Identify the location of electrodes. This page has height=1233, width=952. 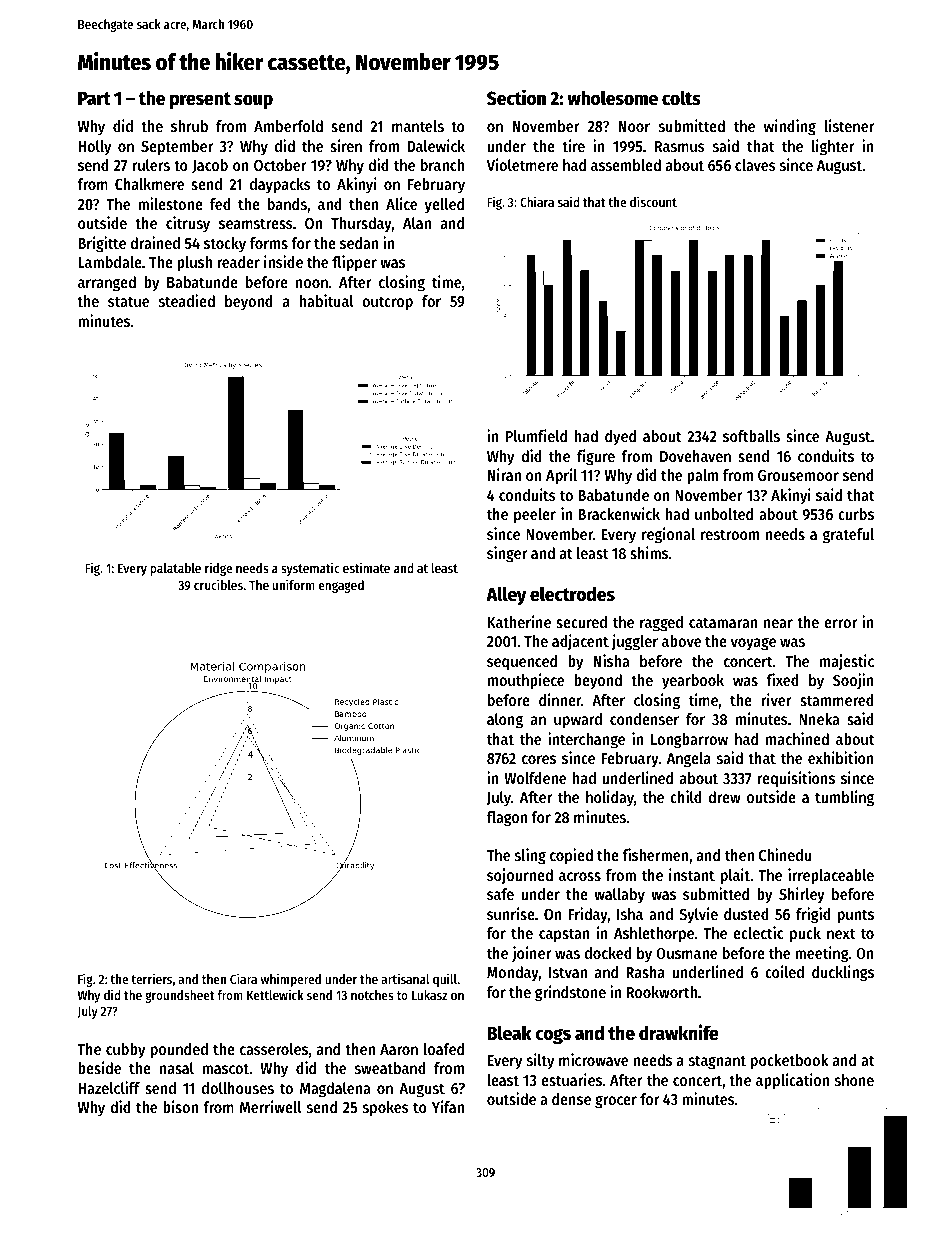
(572, 594).
